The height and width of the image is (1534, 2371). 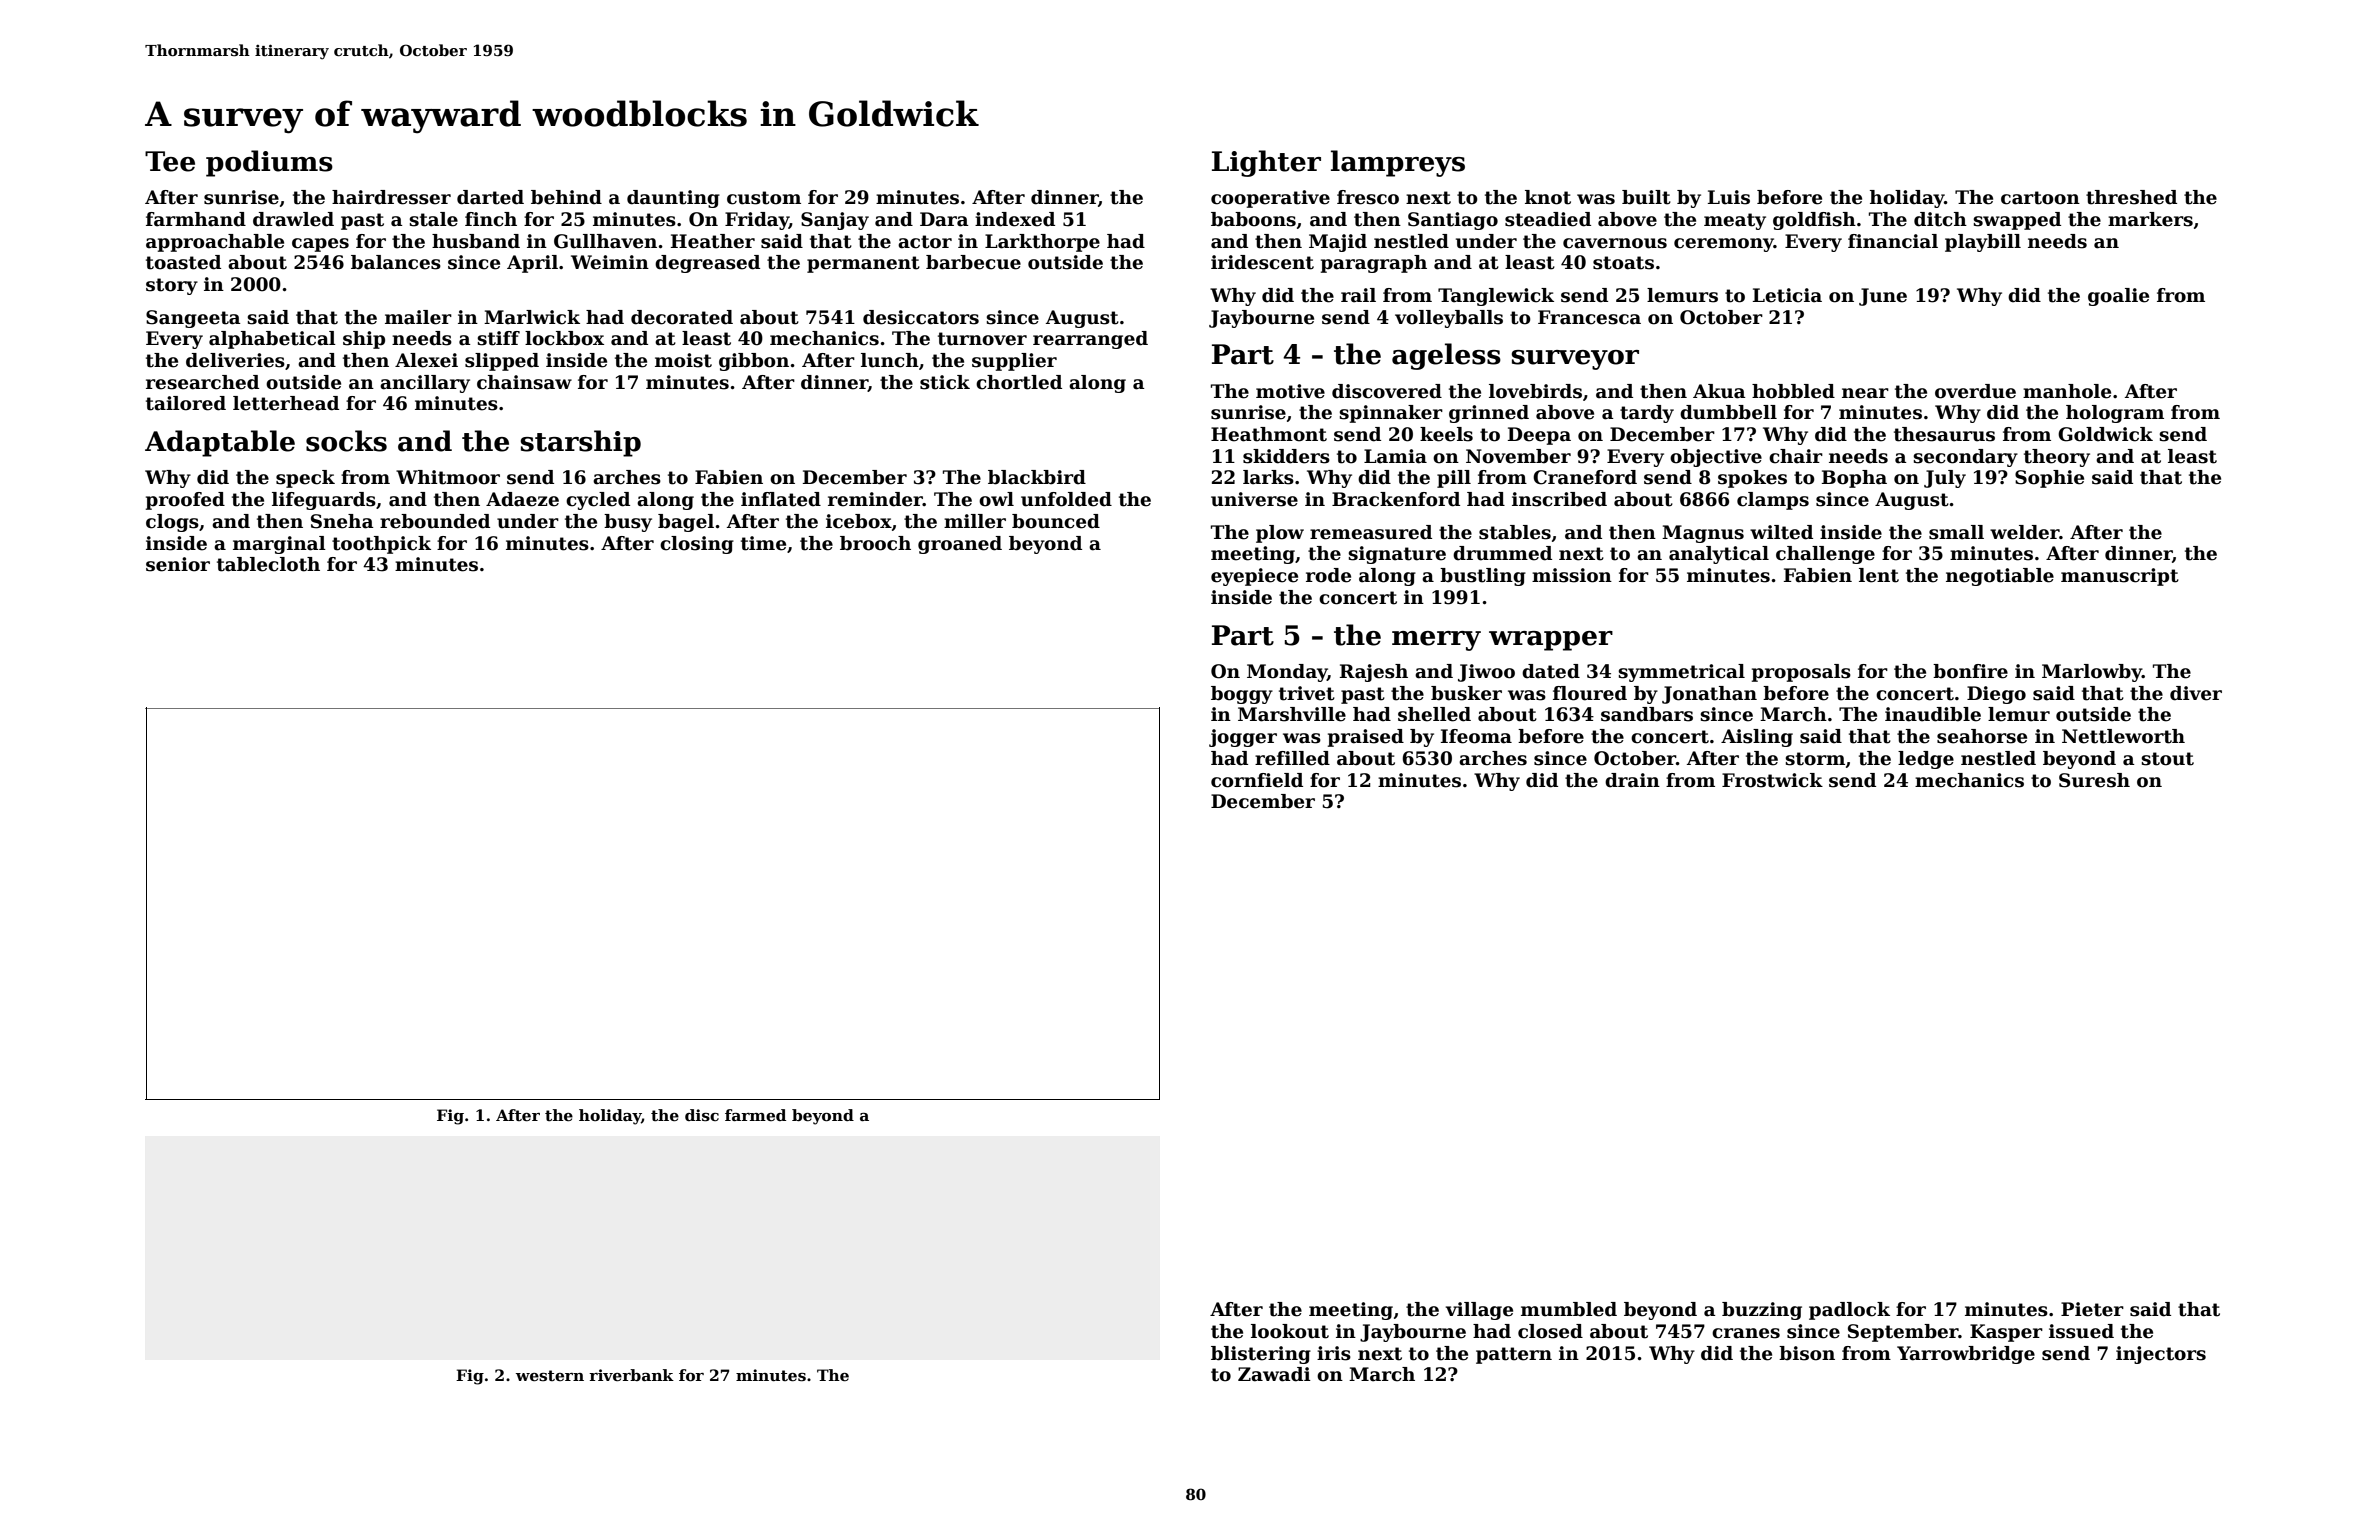 What do you see at coordinates (1632, 780) in the image?
I see `drain` at bounding box center [1632, 780].
